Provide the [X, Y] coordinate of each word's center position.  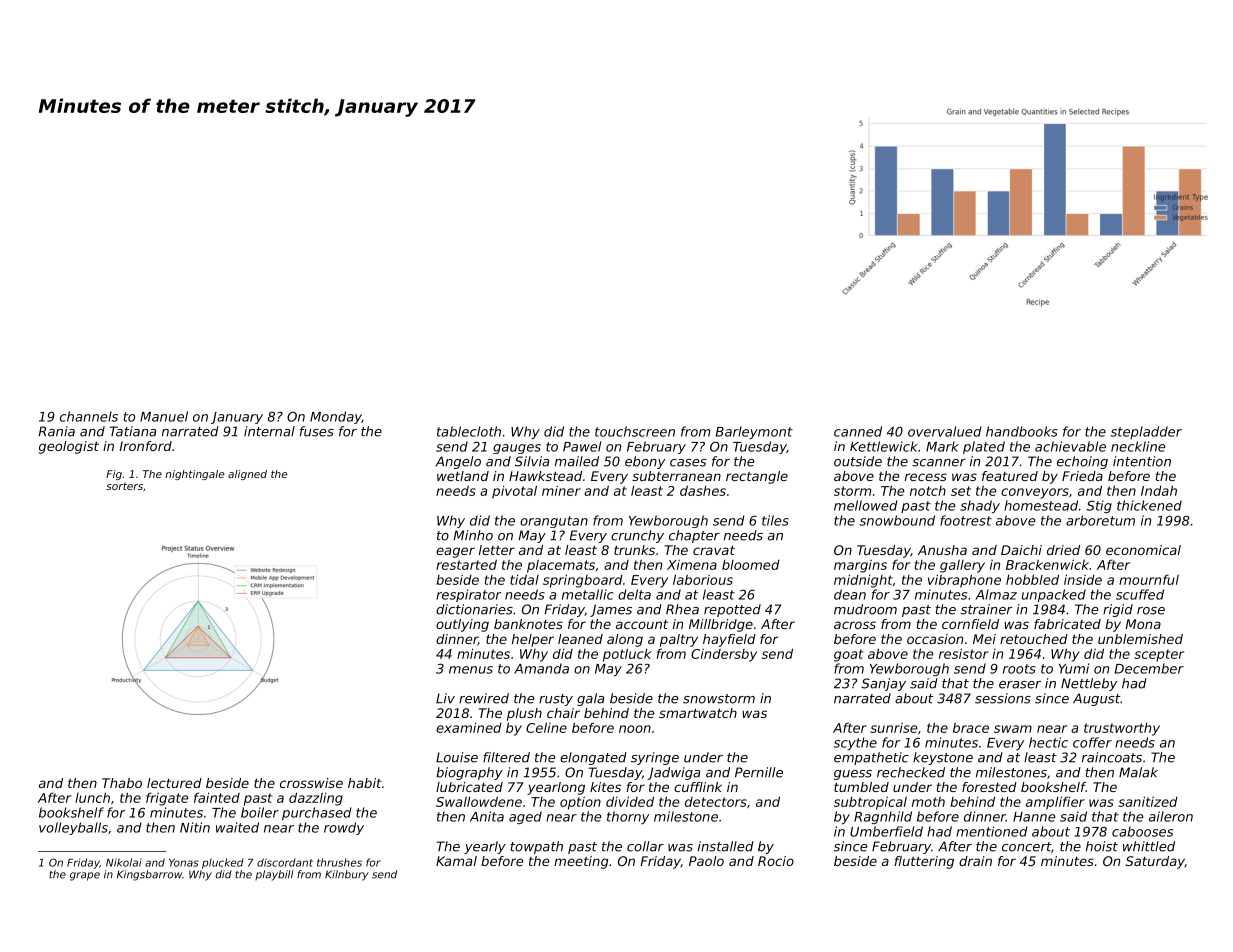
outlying [462, 625]
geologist [69, 447]
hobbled [1032, 579]
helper [533, 640]
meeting [581, 862]
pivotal [514, 492]
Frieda [1082, 476]
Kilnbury [347, 875]
